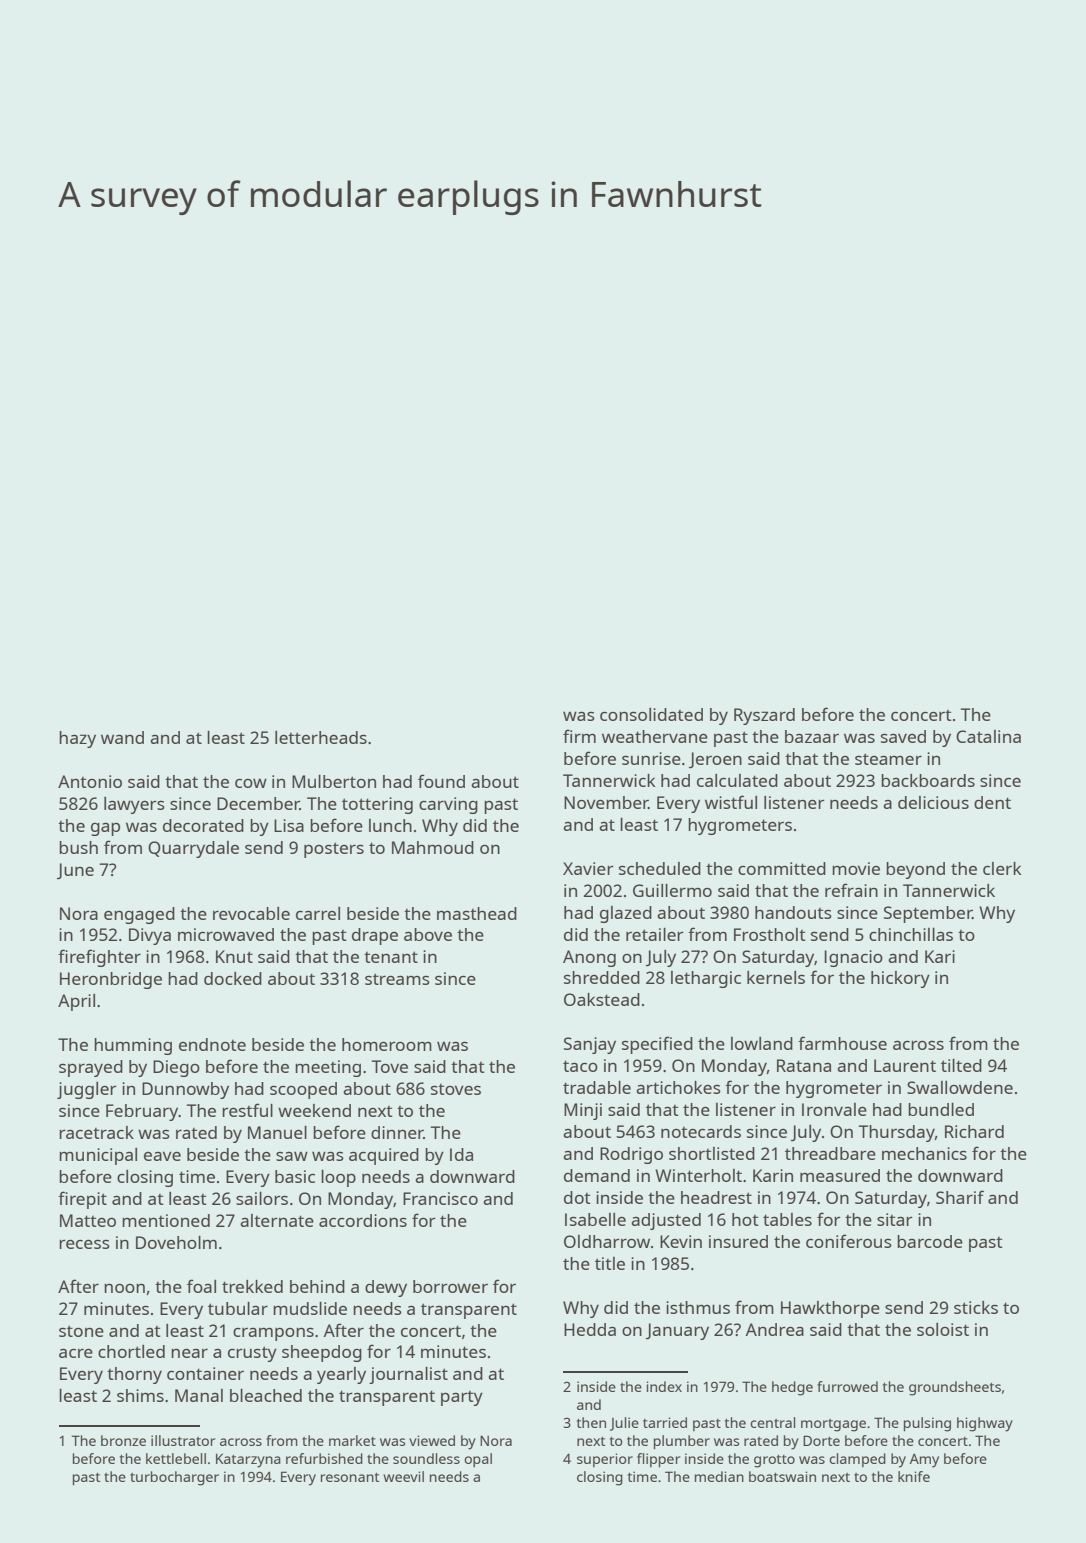 This document has width=1086, height=1543. What do you see at coordinates (122, 737) in the document?
I see `wand` at bounding box center [122, 737].
